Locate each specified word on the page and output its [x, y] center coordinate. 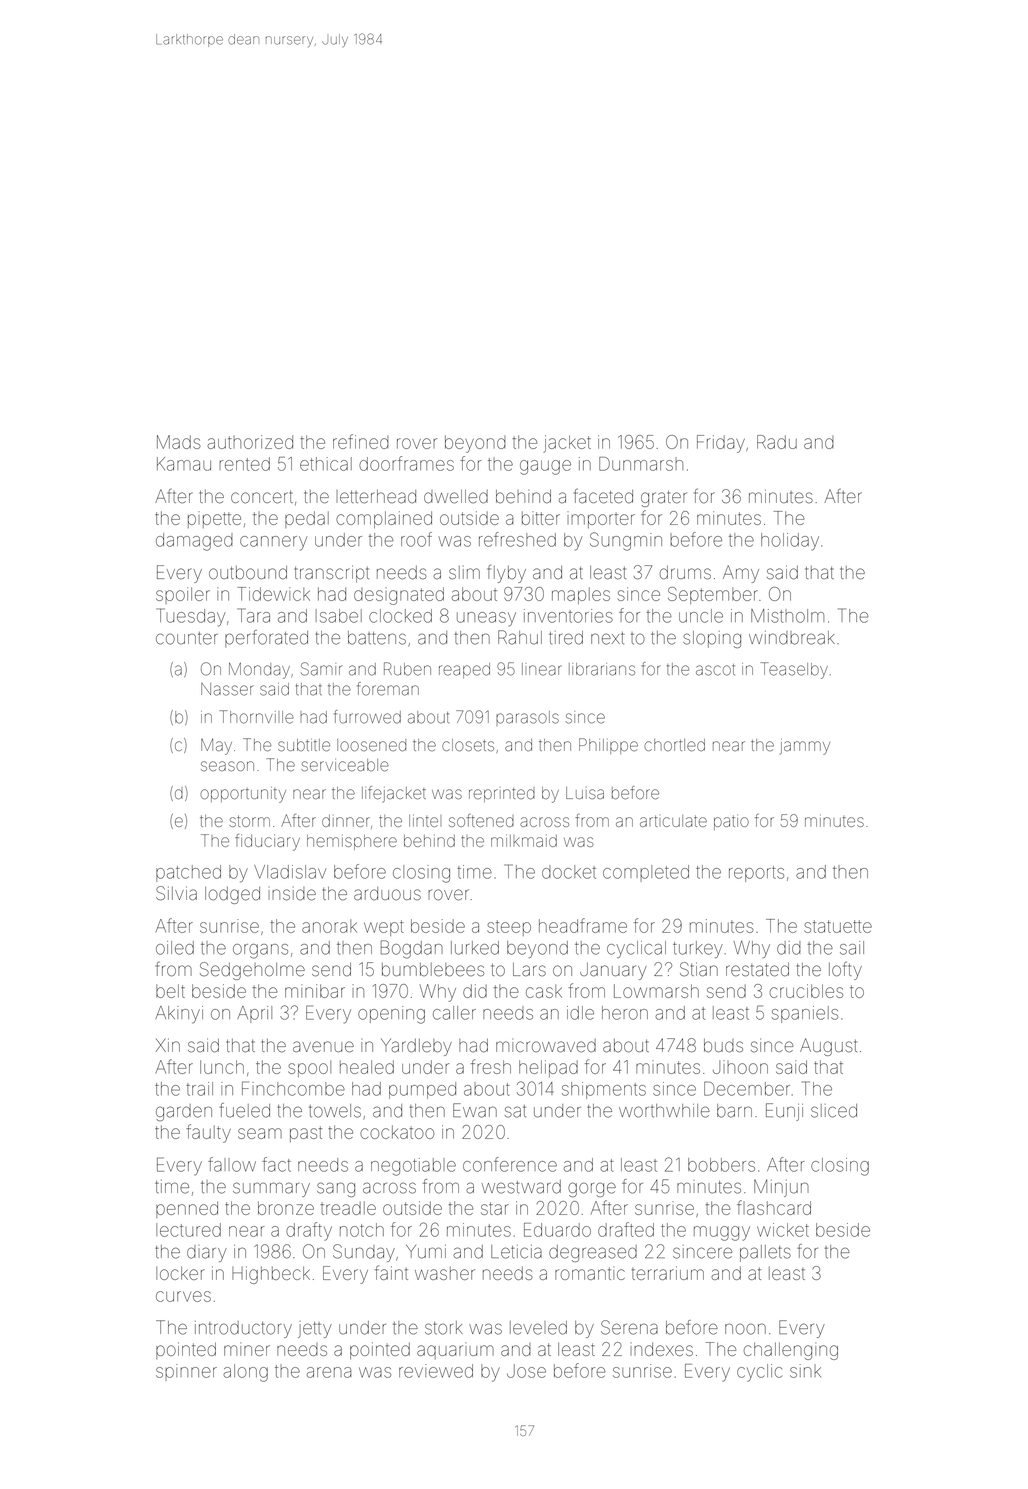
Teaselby [794, 670]
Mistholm [787, 616]
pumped [422, 1090]
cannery [273, 543]
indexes [662, 1349]
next [607, 638]
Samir [322, 669]
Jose [526, 1371]
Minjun [781, 1188]
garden [184, 1112]
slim [464, 573]
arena [329, 1372]
